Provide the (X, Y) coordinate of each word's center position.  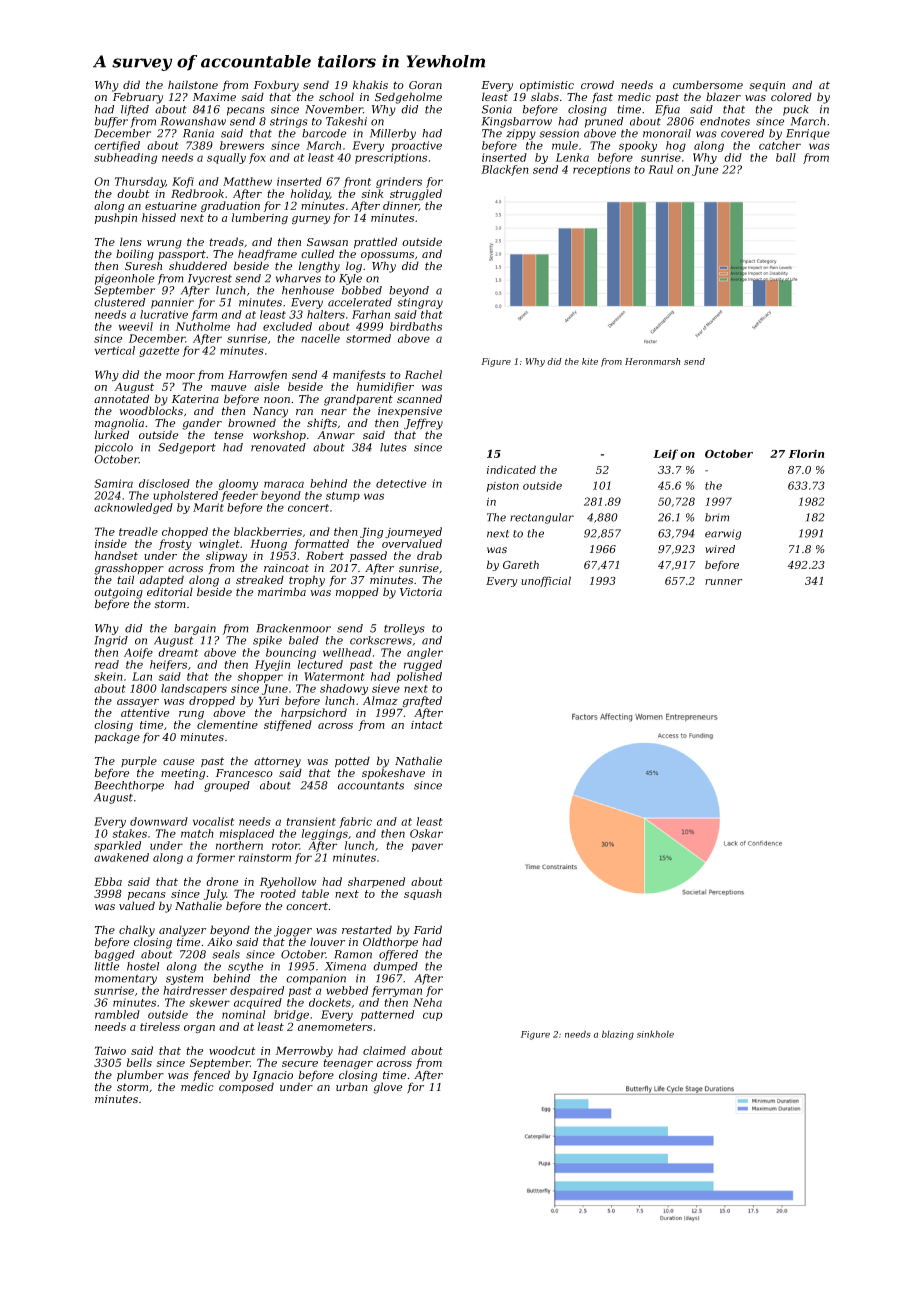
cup (432, 1016)
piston (503, 487)
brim (717, 517)
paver (427, 847)
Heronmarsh (653, 361)
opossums (387, 256)
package (117, 738)
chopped (185, 532)
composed (246, 1087)
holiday (310, 194)
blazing (618, 1035)
